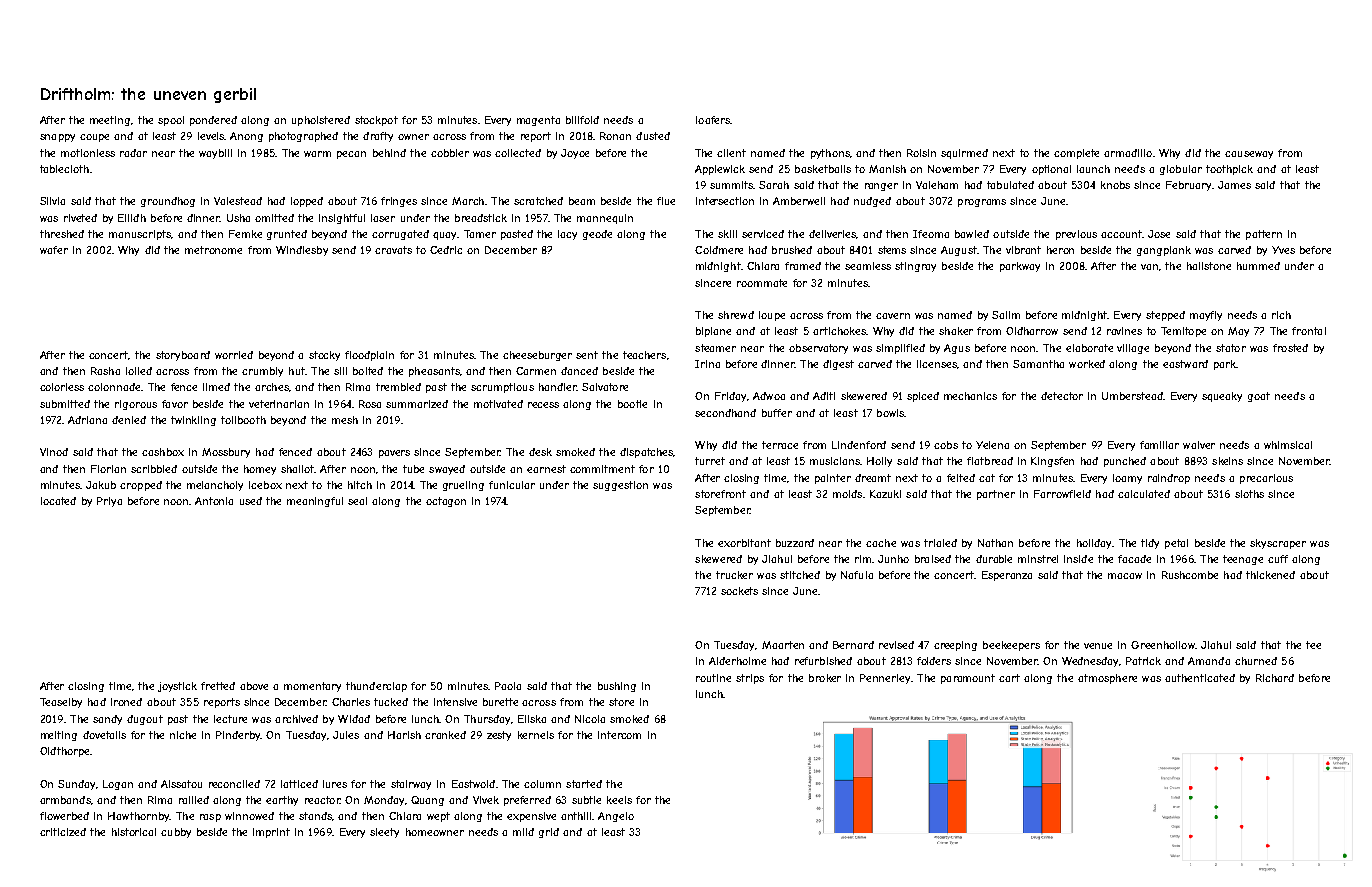  I want to click on lures, so click(335, 784).
